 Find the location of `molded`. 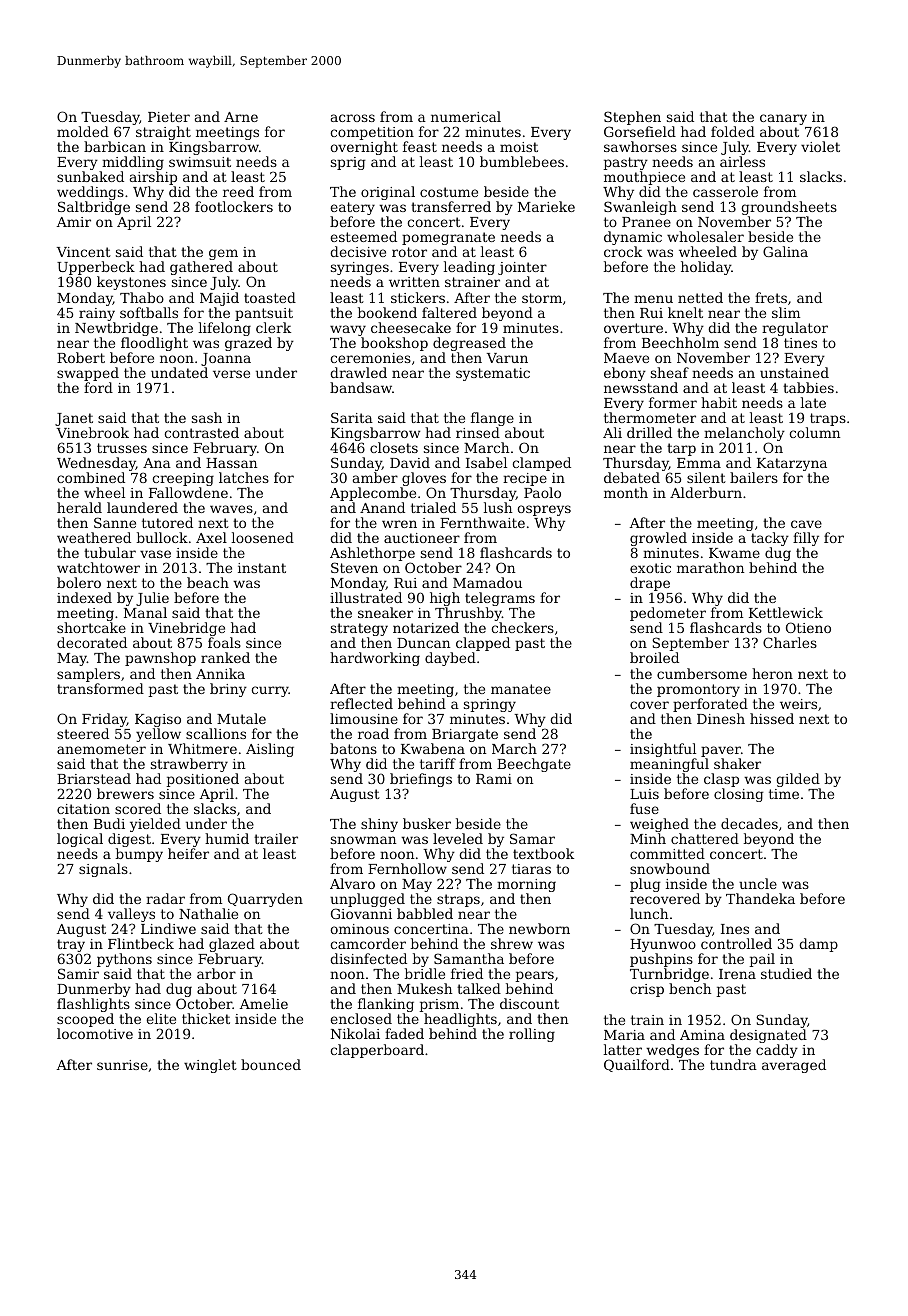

molded is located at coordinates (83, 131).
